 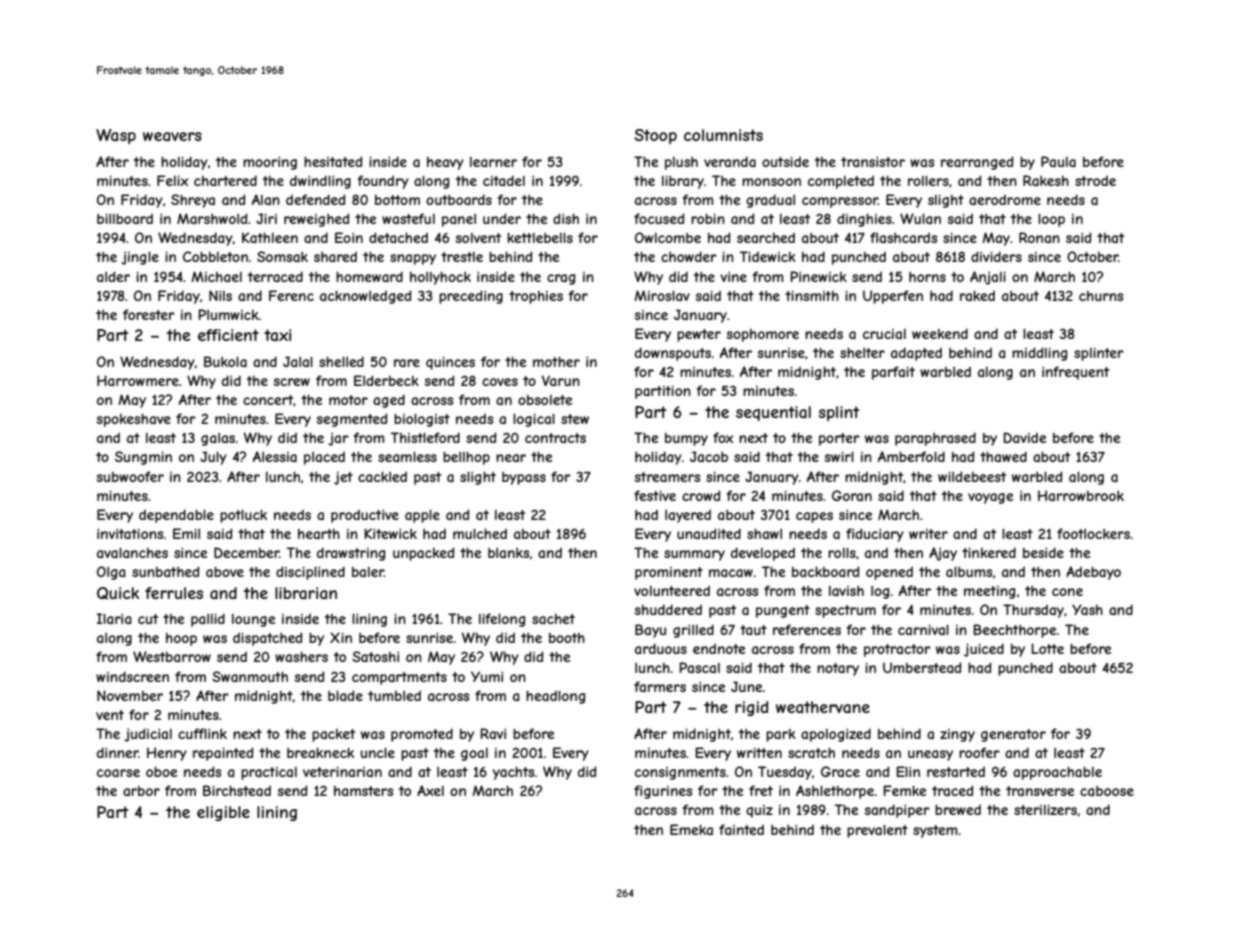 What do you see at coordinates (893, 373) in the screenshot?
I see `parfait` at bounding box center [893, 373].
